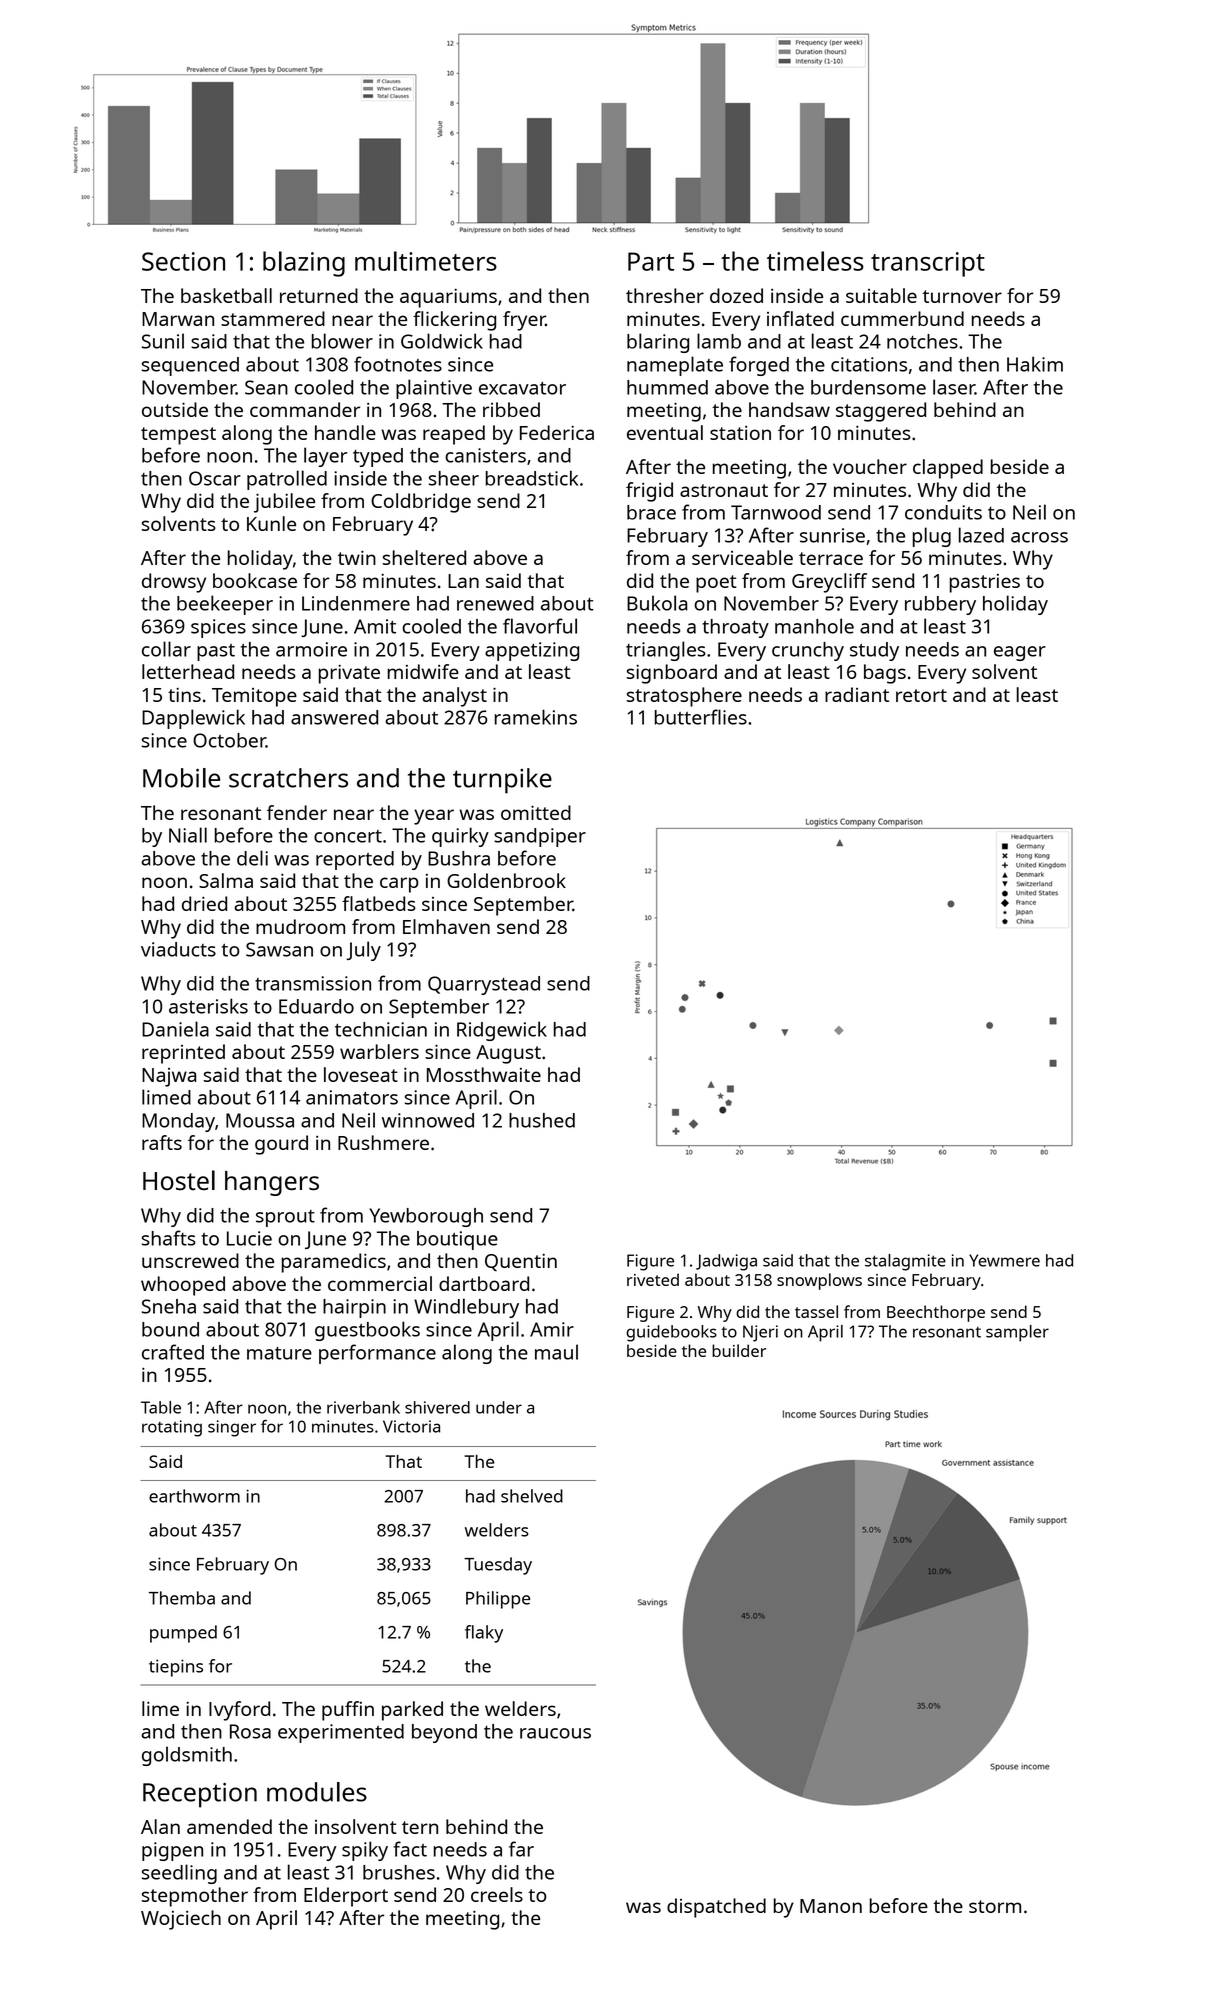 This page has height=2013, width=1222. Describe the element at coordinates (536, 717) in the page. I see `ramekins` at that location.
